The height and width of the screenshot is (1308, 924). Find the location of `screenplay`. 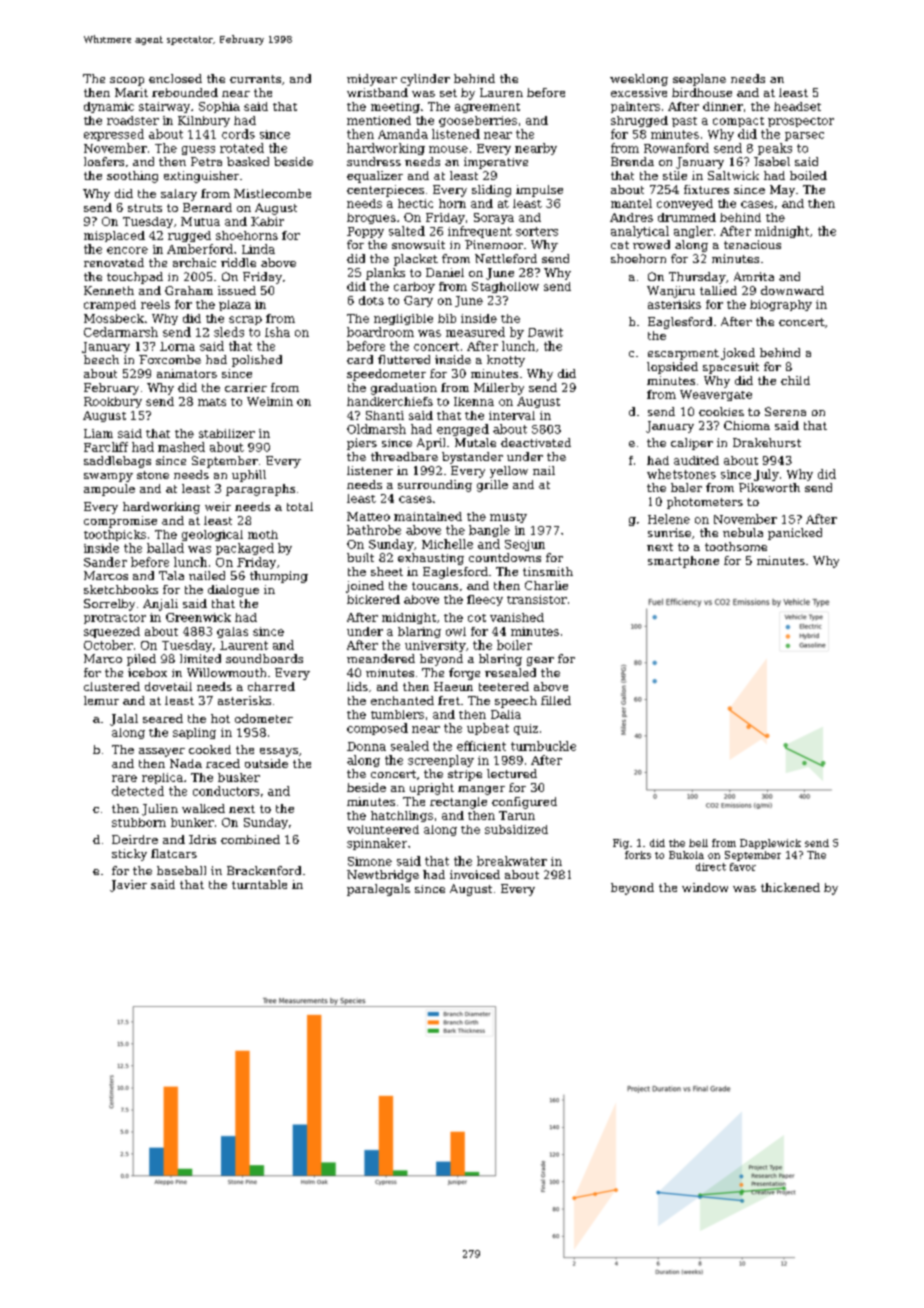

screenplay is located at coordinates (441, 761).
